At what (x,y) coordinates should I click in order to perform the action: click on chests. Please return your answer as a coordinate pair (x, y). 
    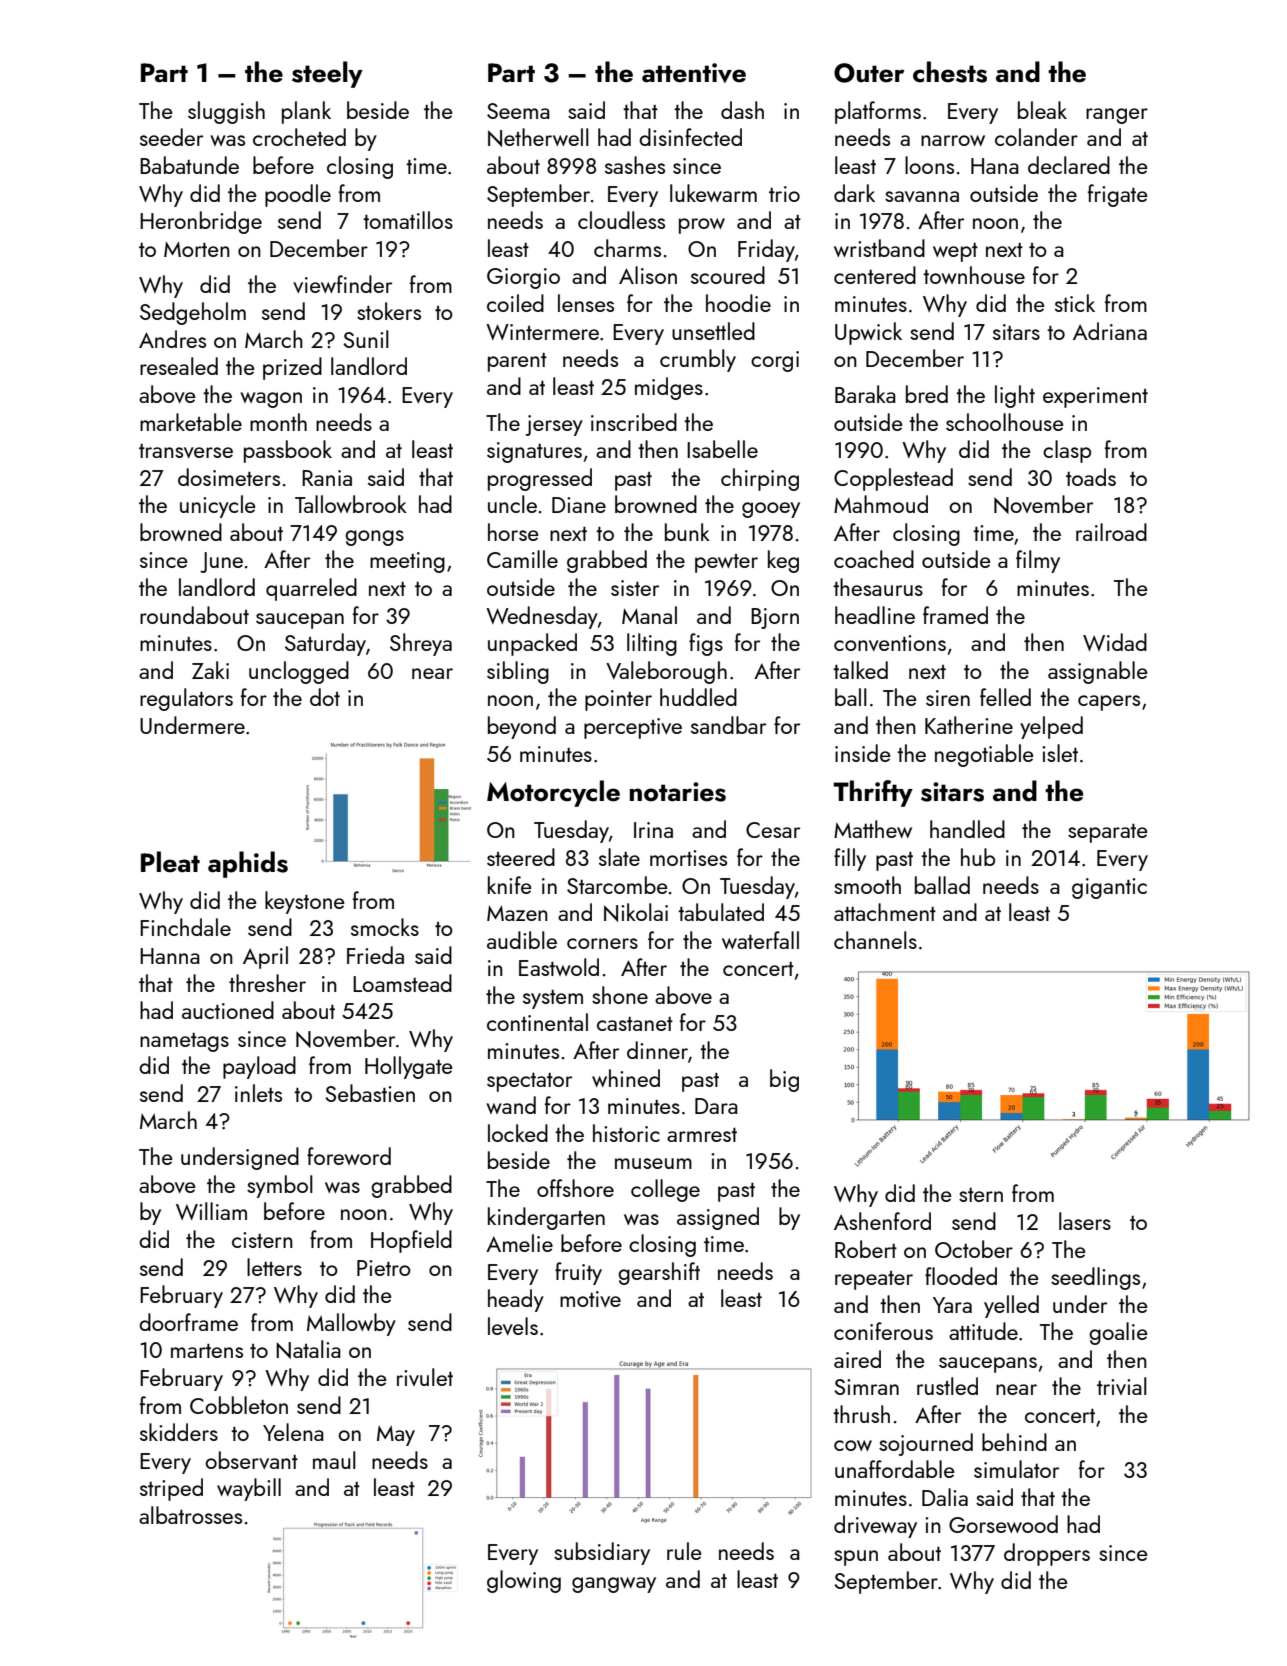
    Looking at the image, I should click on (950, 72).
